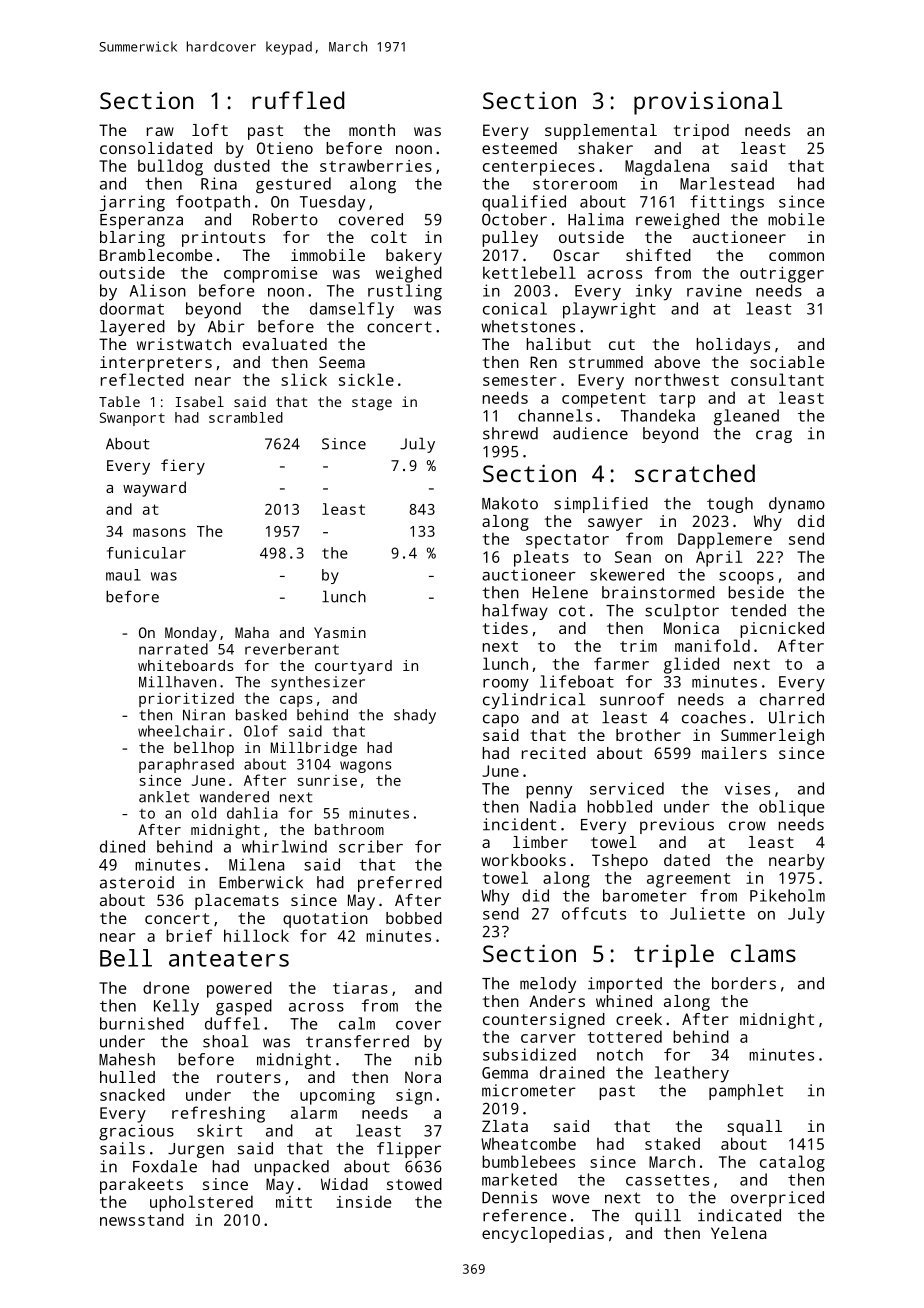 The width and height of the screenshot is (924, 1308). What do you see at coordinates (577, 681) in the screenshot?
I see `lifeboat` at bounding box center [577, 681].
